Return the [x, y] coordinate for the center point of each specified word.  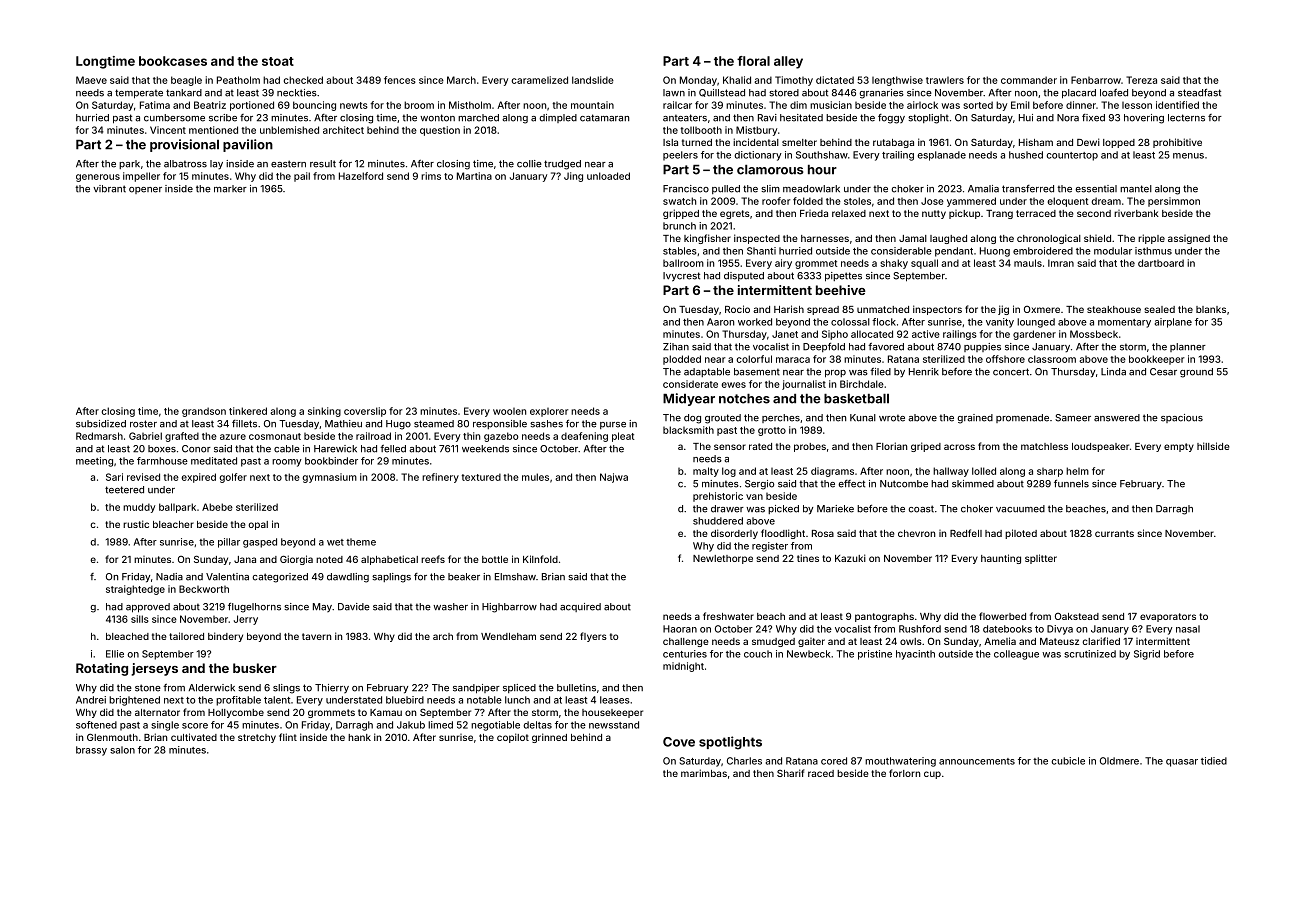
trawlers [945, 80]
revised [143, 477]
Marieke [835, 509]
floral [753, 61]
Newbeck [808, 654]
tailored [186, 636]
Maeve [91, 80]
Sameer [1073, 418]
